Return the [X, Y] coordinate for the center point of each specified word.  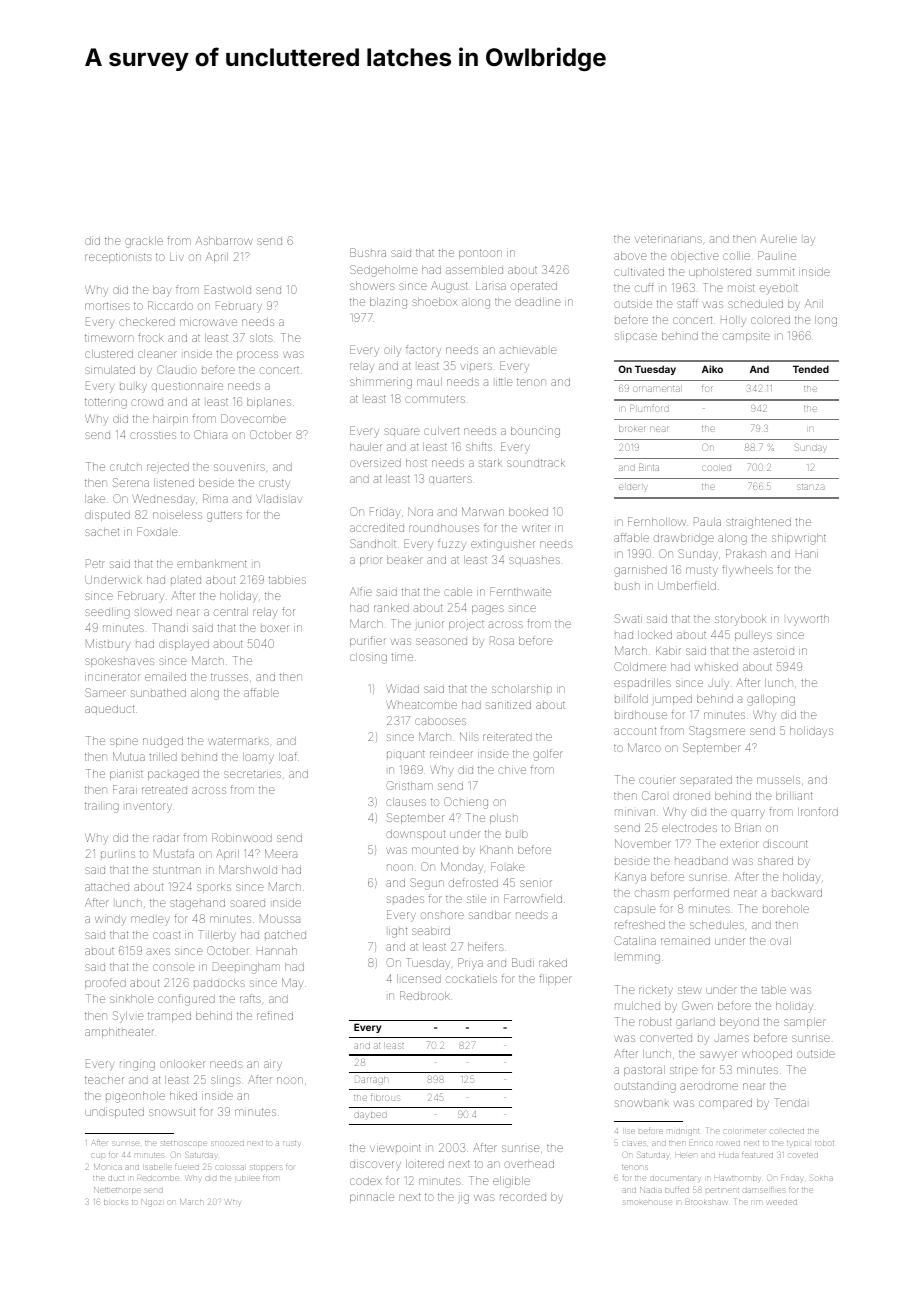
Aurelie [778, 238]
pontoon [480, 254]
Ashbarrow [224, 240]
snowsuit [172, 1112]
